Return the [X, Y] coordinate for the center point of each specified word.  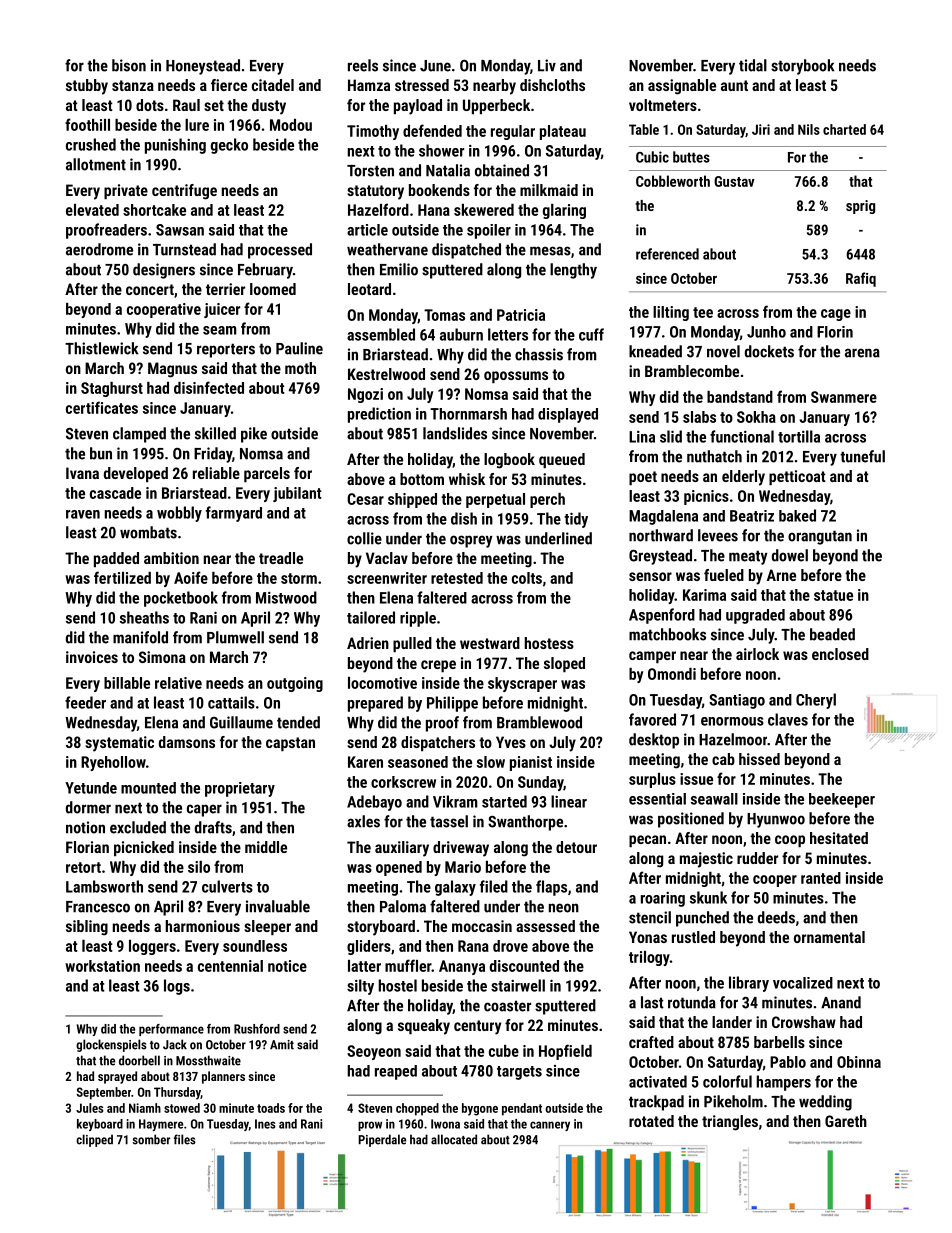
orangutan [820, 537]
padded [116, 559]
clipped [94, 1140]
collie [364, 538]
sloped [564, 664]
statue [833, 595]
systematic [119, 744]
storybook [802, 67]
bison [129, 65]
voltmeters [663, 105]
